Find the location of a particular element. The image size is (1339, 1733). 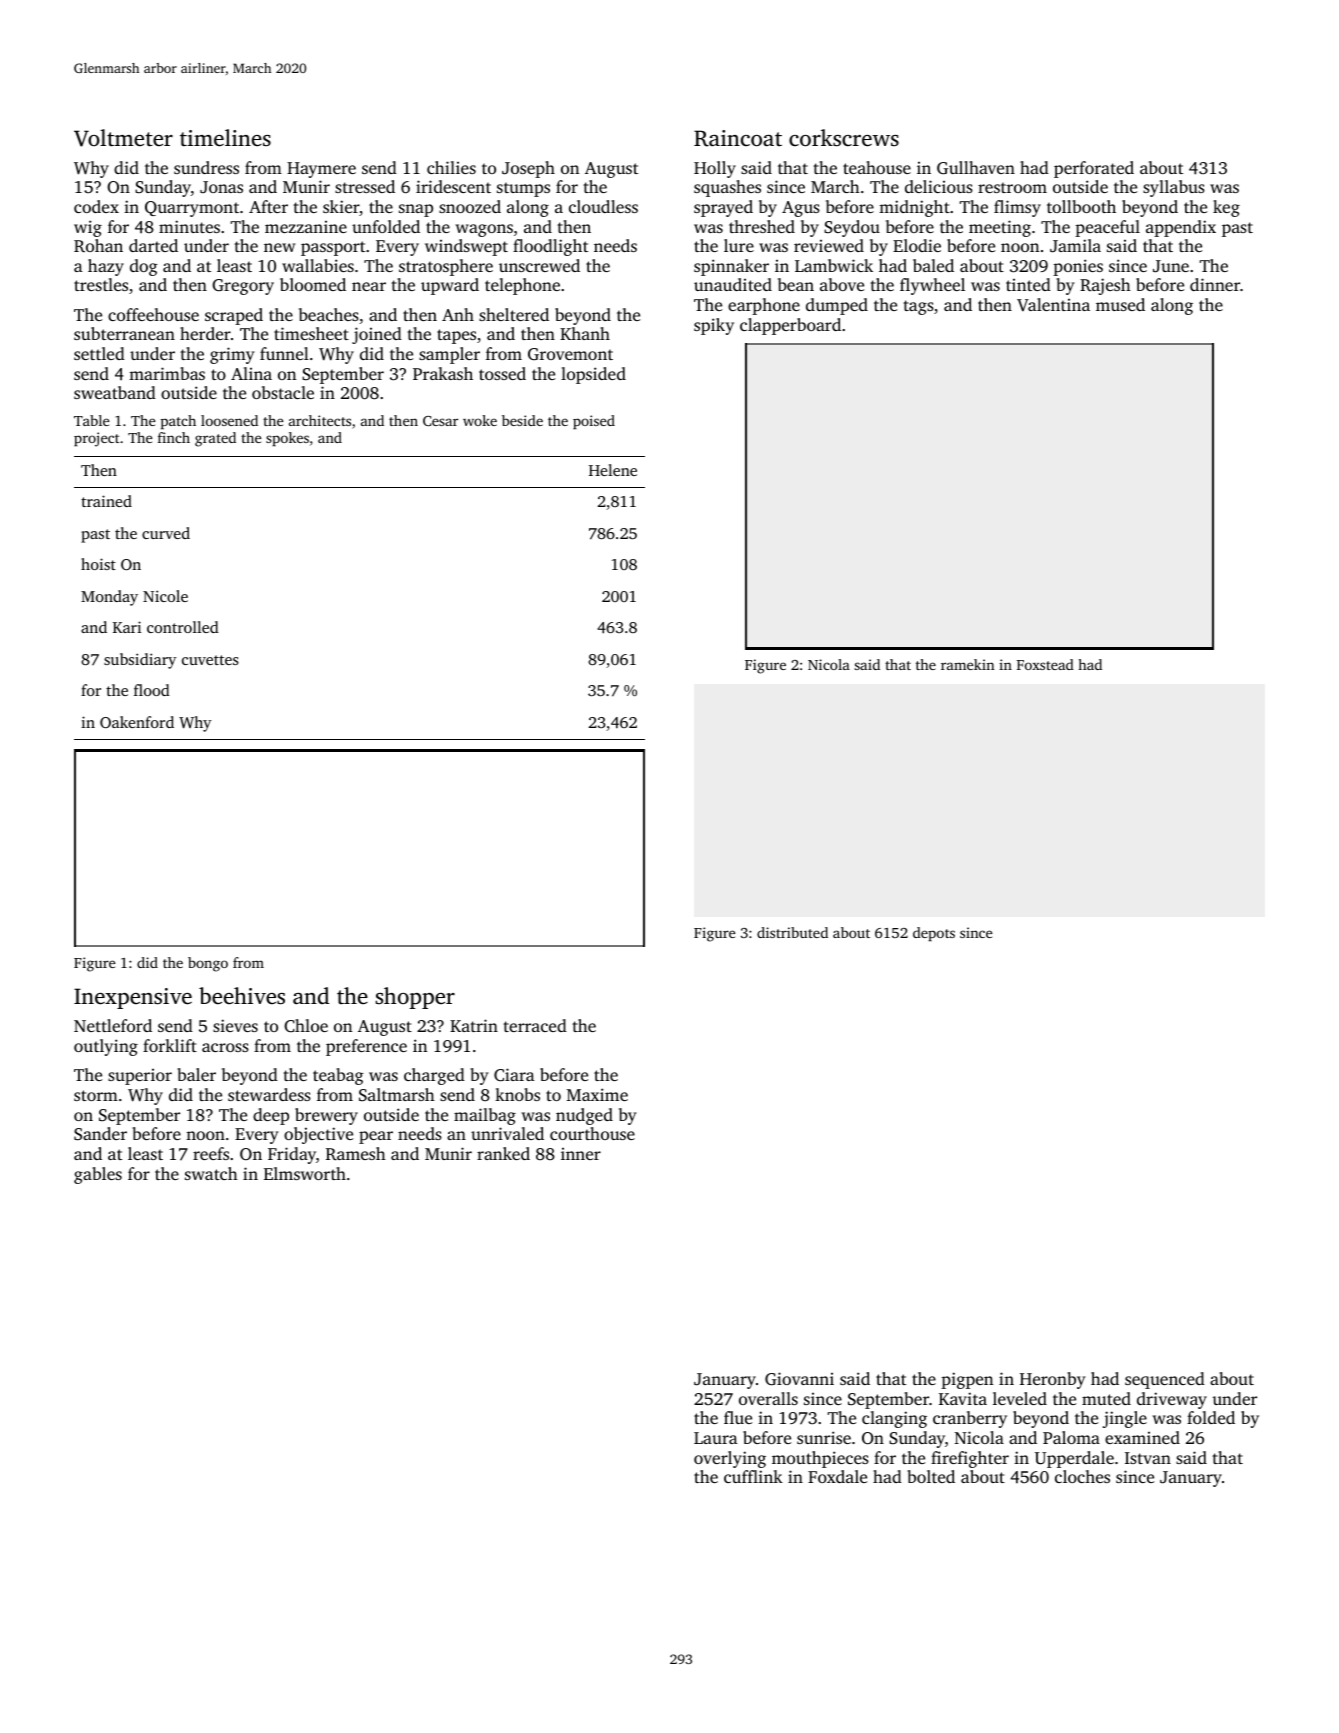

Laura is located at coordinates (716, 1438).
